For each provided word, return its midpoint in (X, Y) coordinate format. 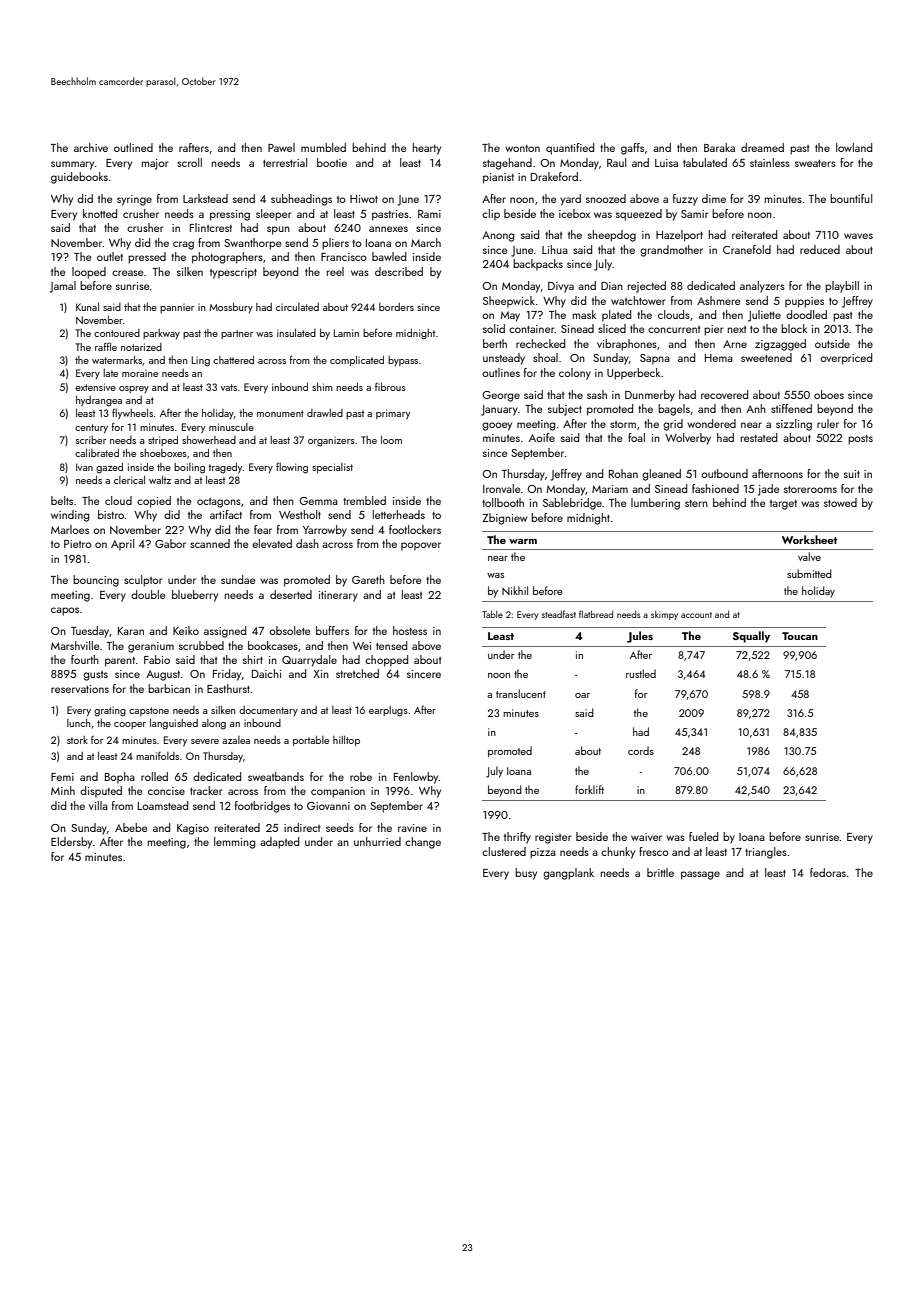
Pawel (281, 147)
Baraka (719, 147)
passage (700, 875)
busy (526, 874)
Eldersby (71, 843)
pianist (498, 178)
